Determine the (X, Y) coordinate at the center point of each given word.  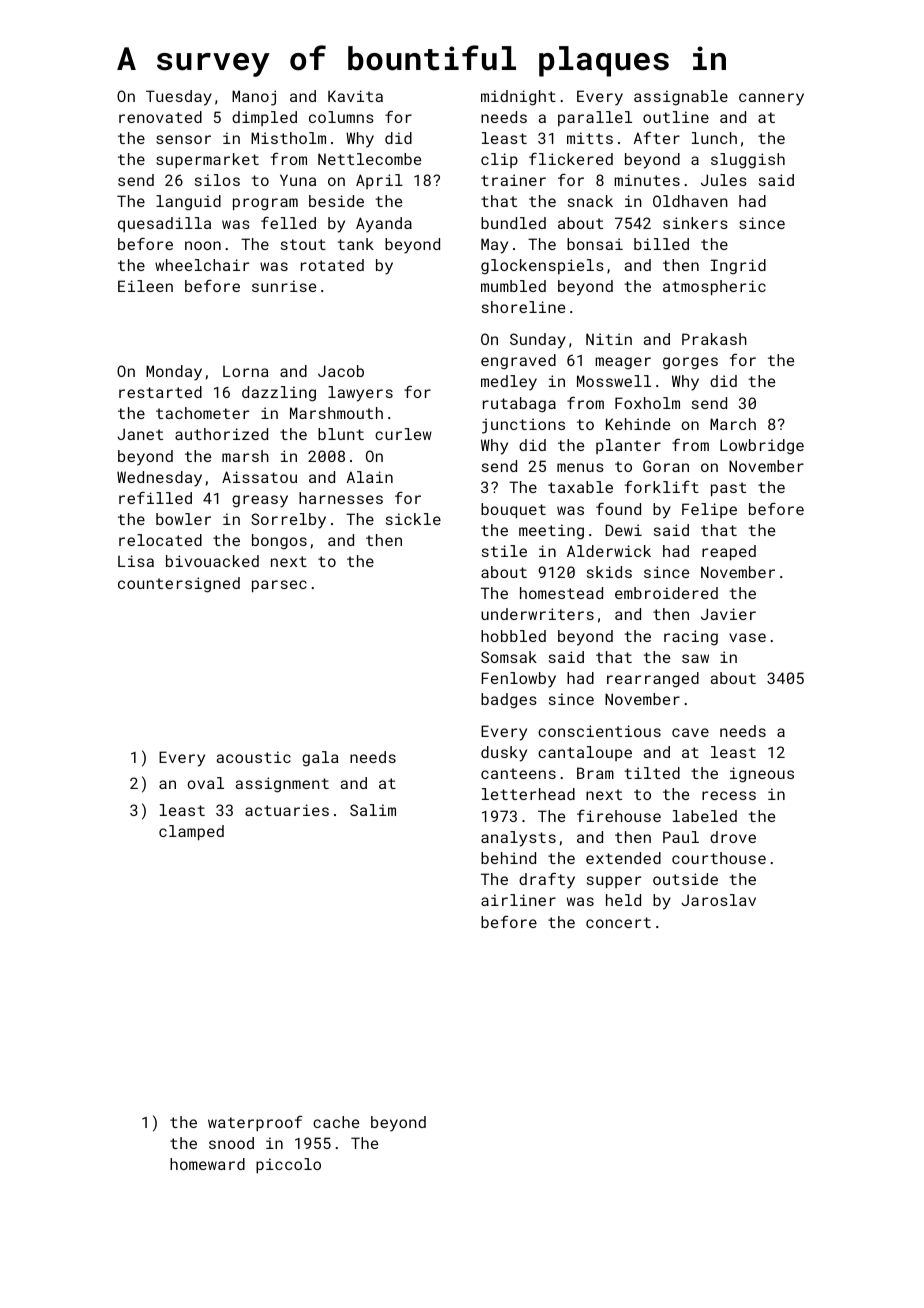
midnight (518, 98)
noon (203, 245)
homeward (207, 1164)
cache (336, 1122)
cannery (771, 99)
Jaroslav (718, 900)
